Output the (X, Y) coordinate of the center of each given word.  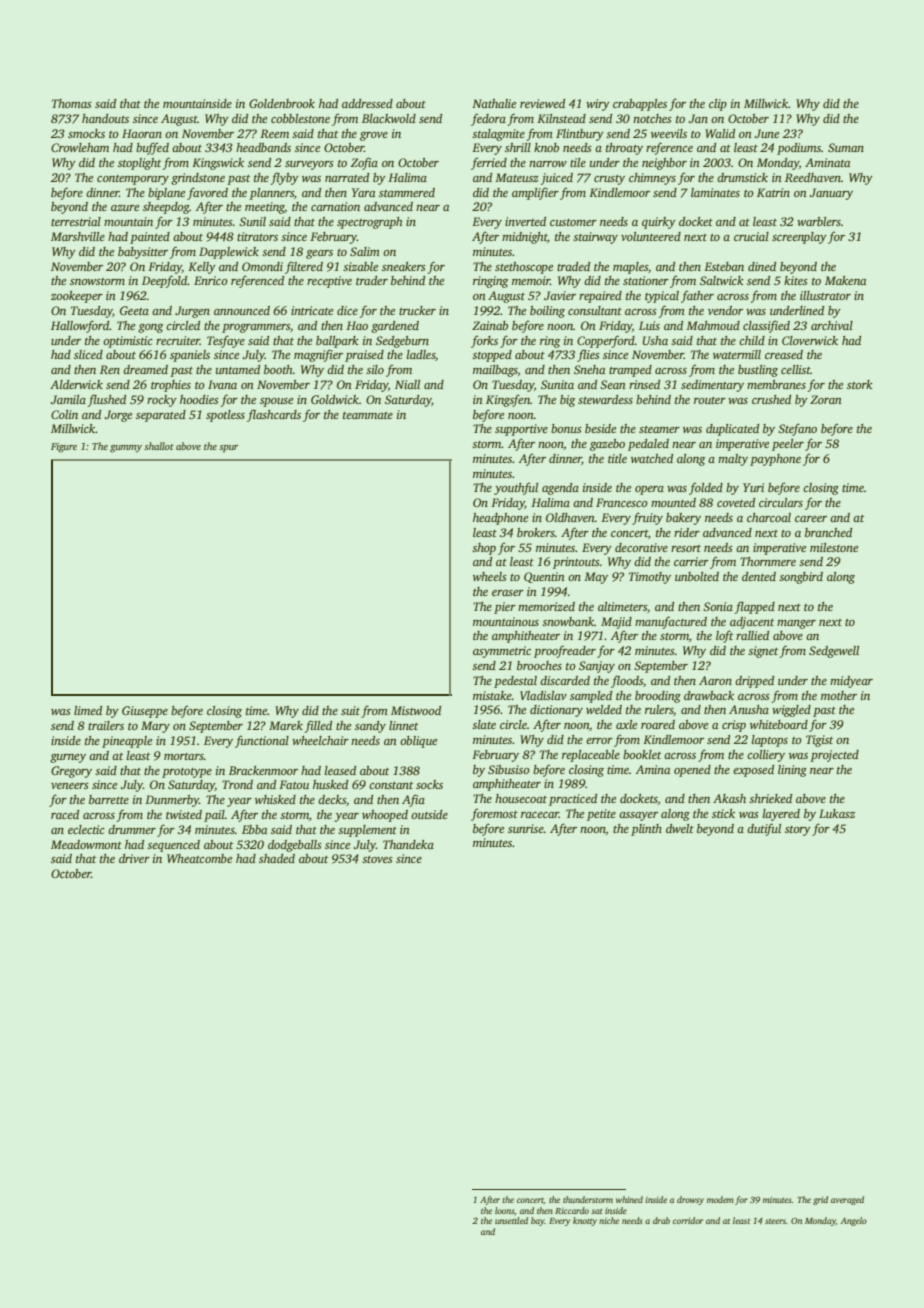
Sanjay (597, 667)
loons (504, 1210)
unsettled (511, 1220)
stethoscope (524, 268)
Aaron (715, 680)
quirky (659, 223)
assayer (638, 816)
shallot (159, 446)
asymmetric (502, 652)
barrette (109, 799)
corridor (688, 1220)
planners (271, 194)
